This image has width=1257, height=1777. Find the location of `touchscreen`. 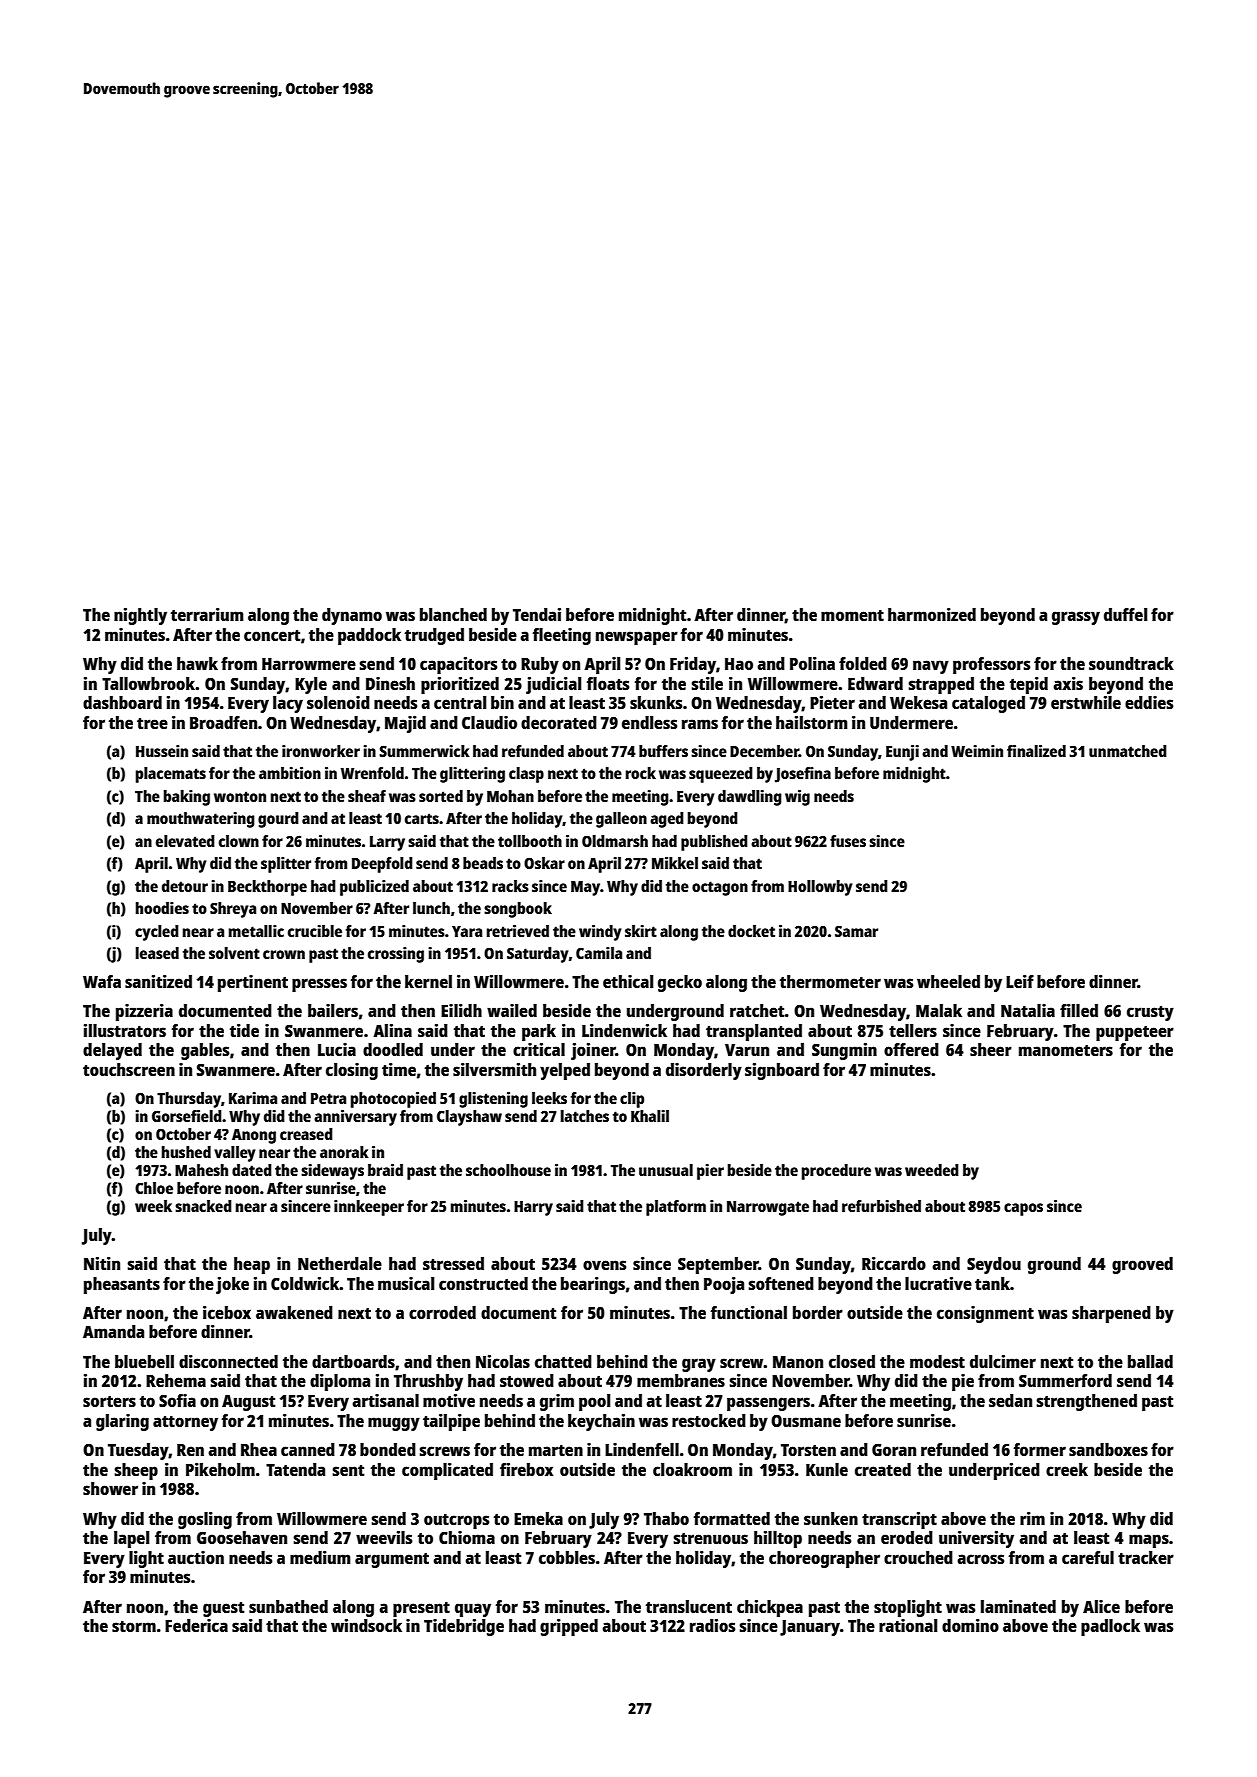

touchscreen is located at coordinates (129, 1069).
